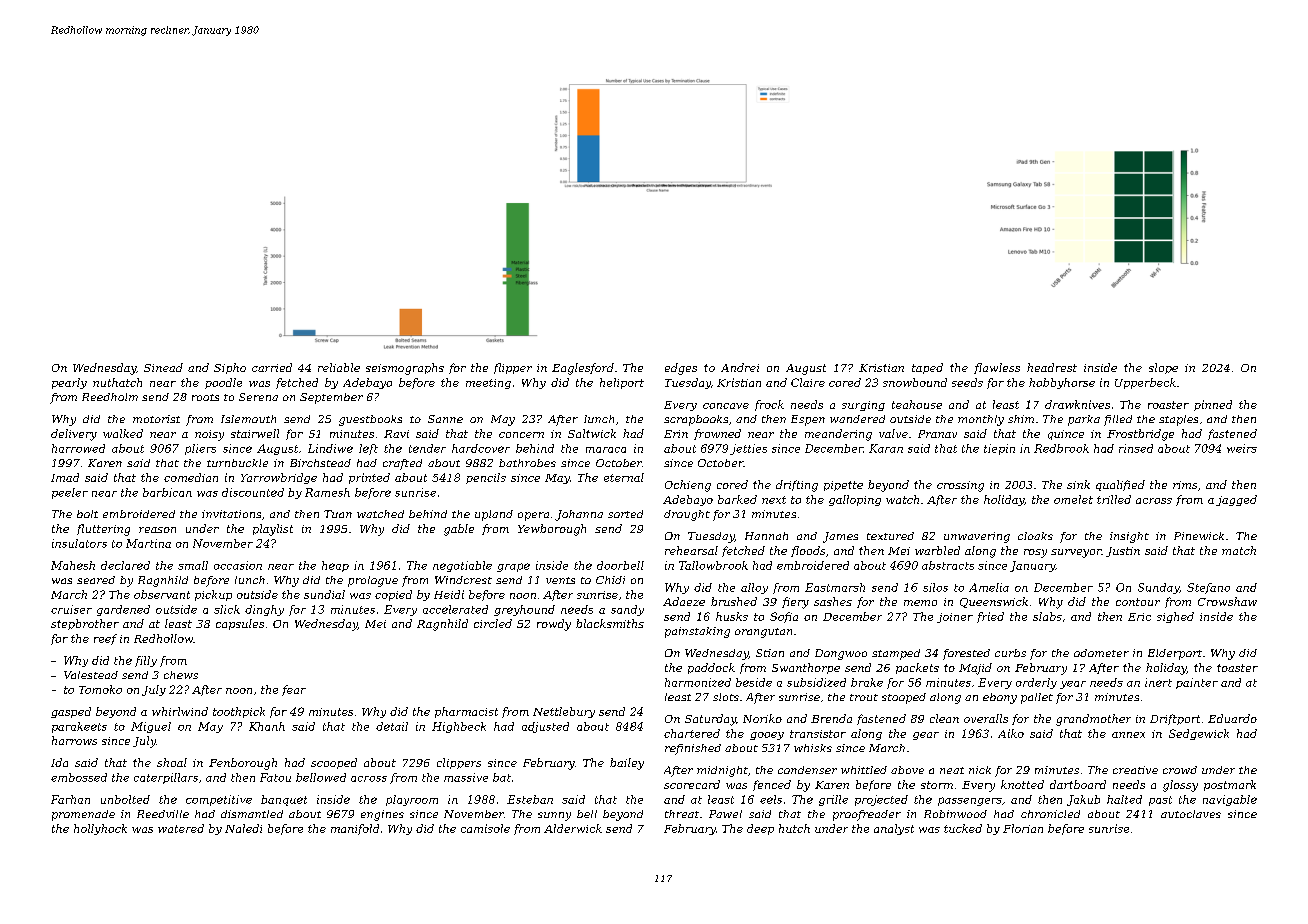  I want to click on competitive, so click(219, 800).
